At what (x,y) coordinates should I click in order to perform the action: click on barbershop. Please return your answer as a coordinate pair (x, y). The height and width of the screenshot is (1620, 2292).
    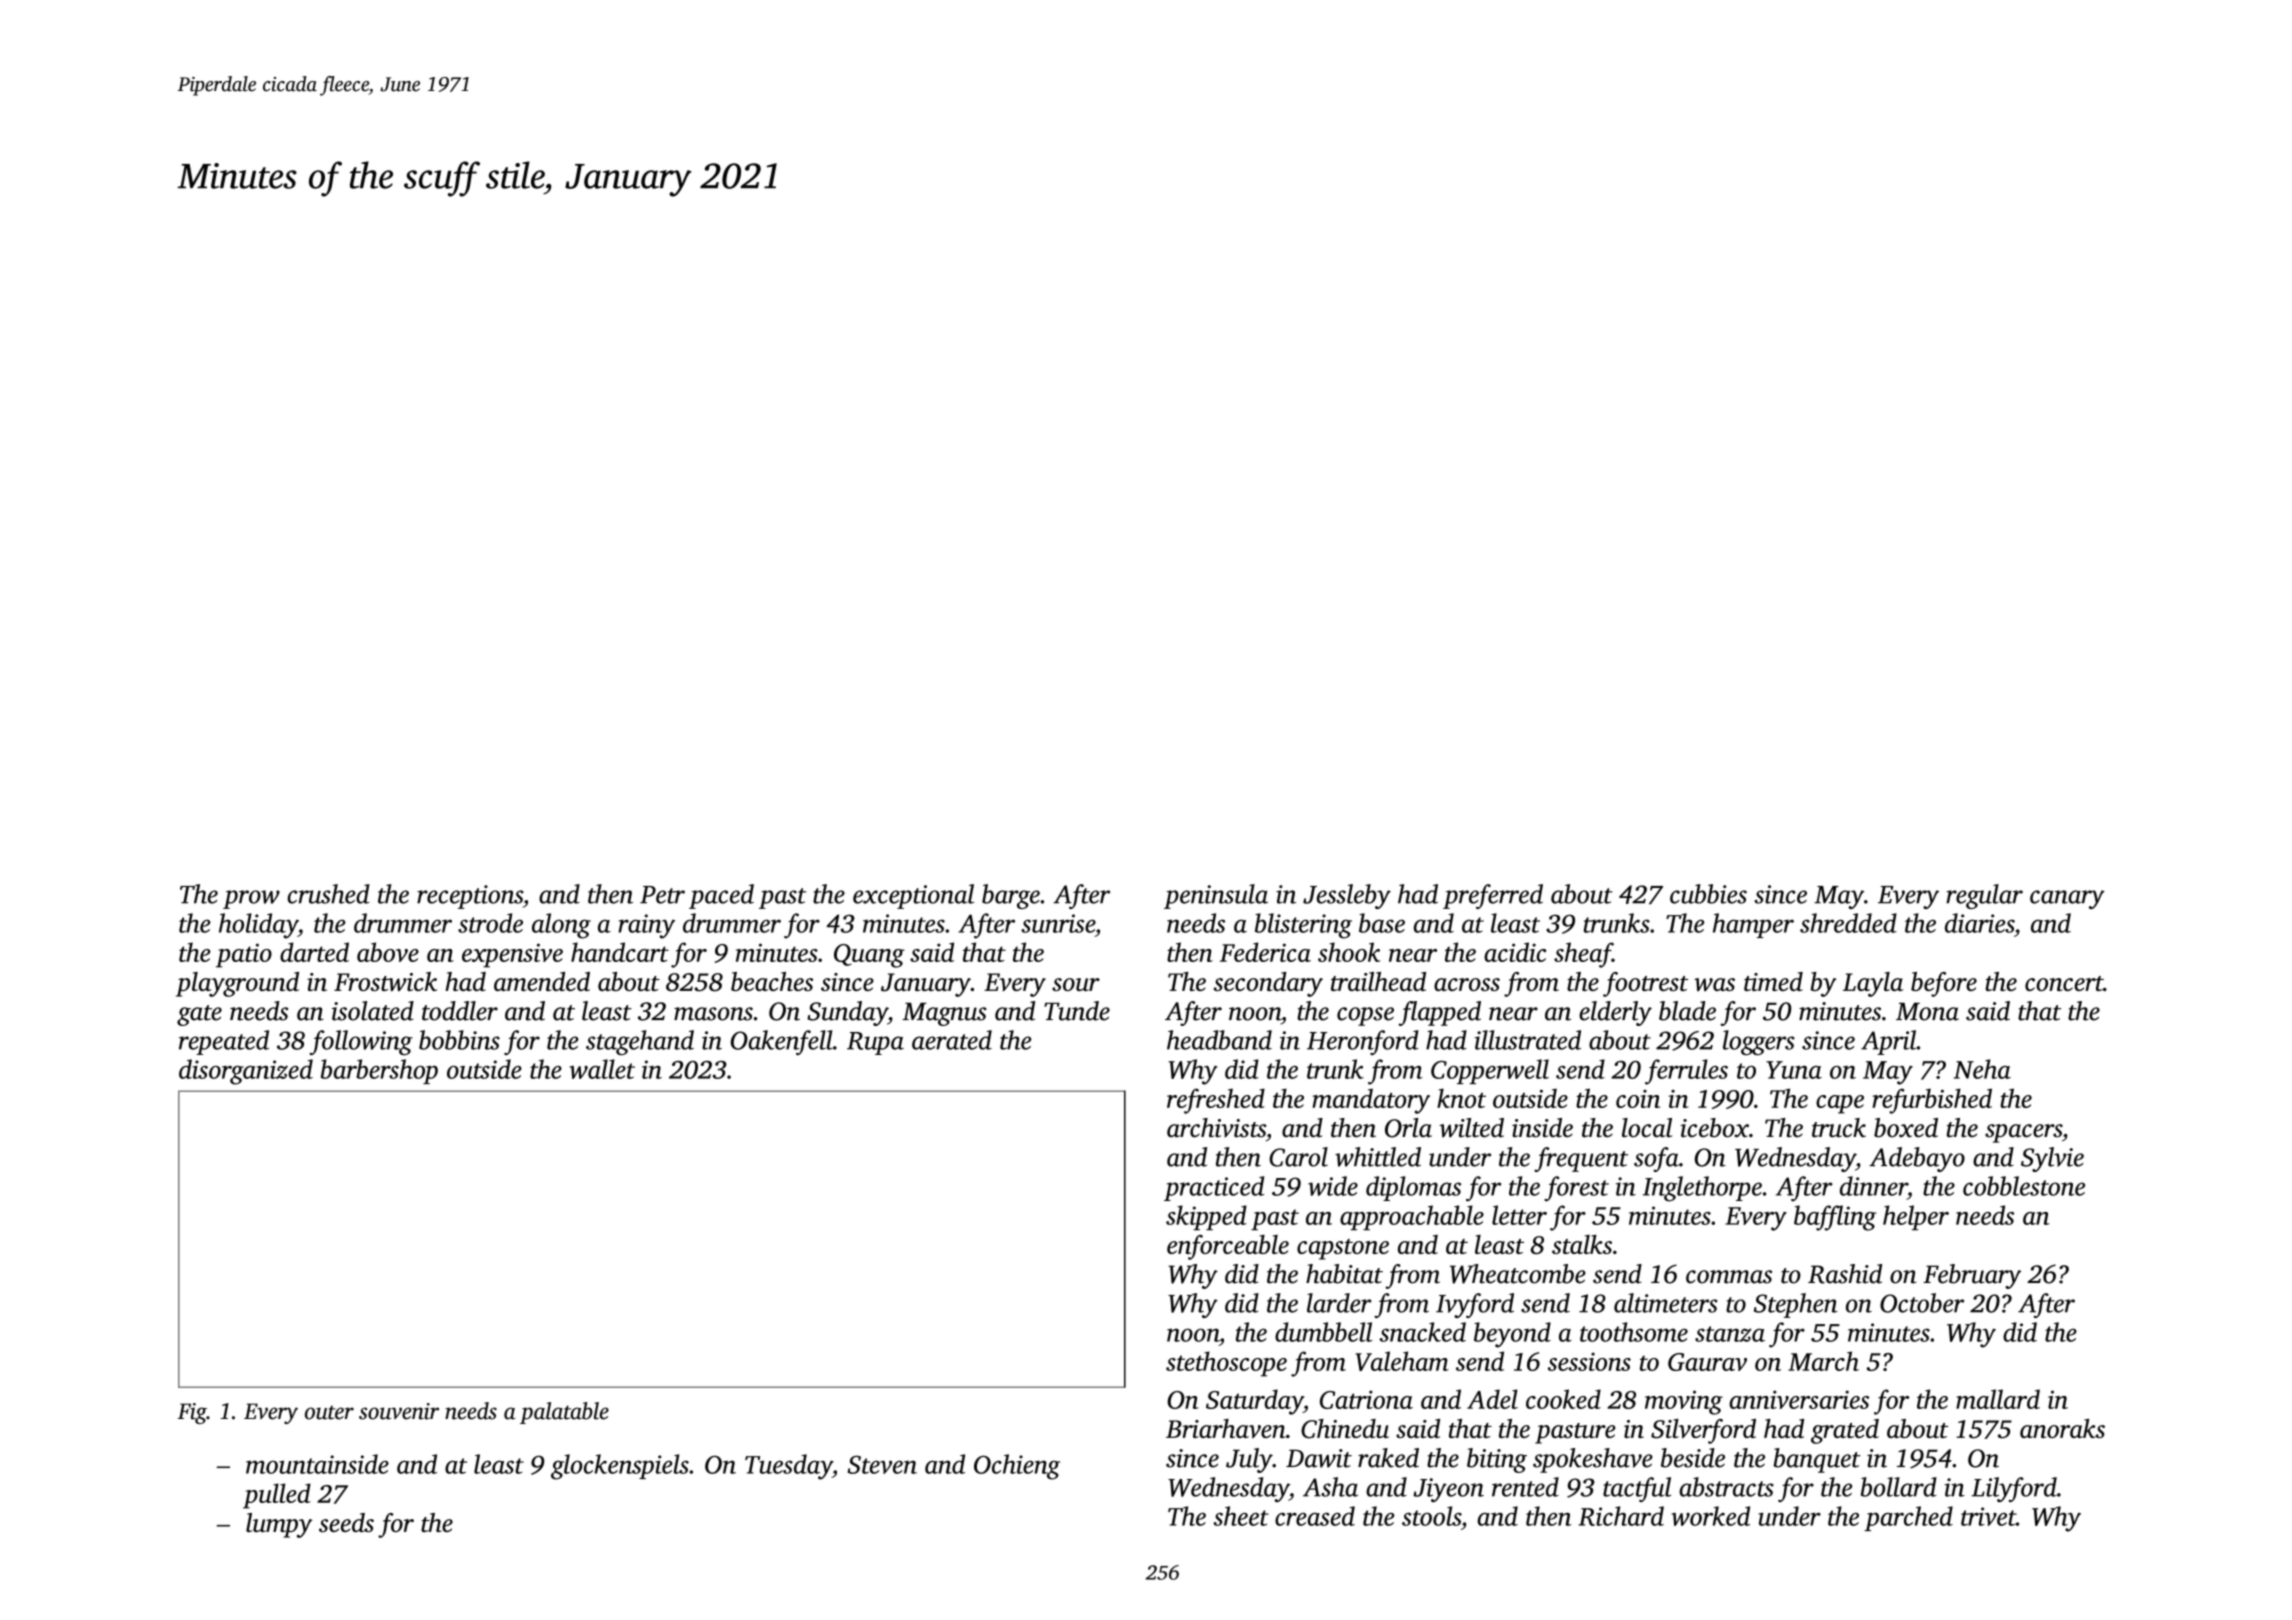
    Looking at the image, I should click on (379, 1071).
